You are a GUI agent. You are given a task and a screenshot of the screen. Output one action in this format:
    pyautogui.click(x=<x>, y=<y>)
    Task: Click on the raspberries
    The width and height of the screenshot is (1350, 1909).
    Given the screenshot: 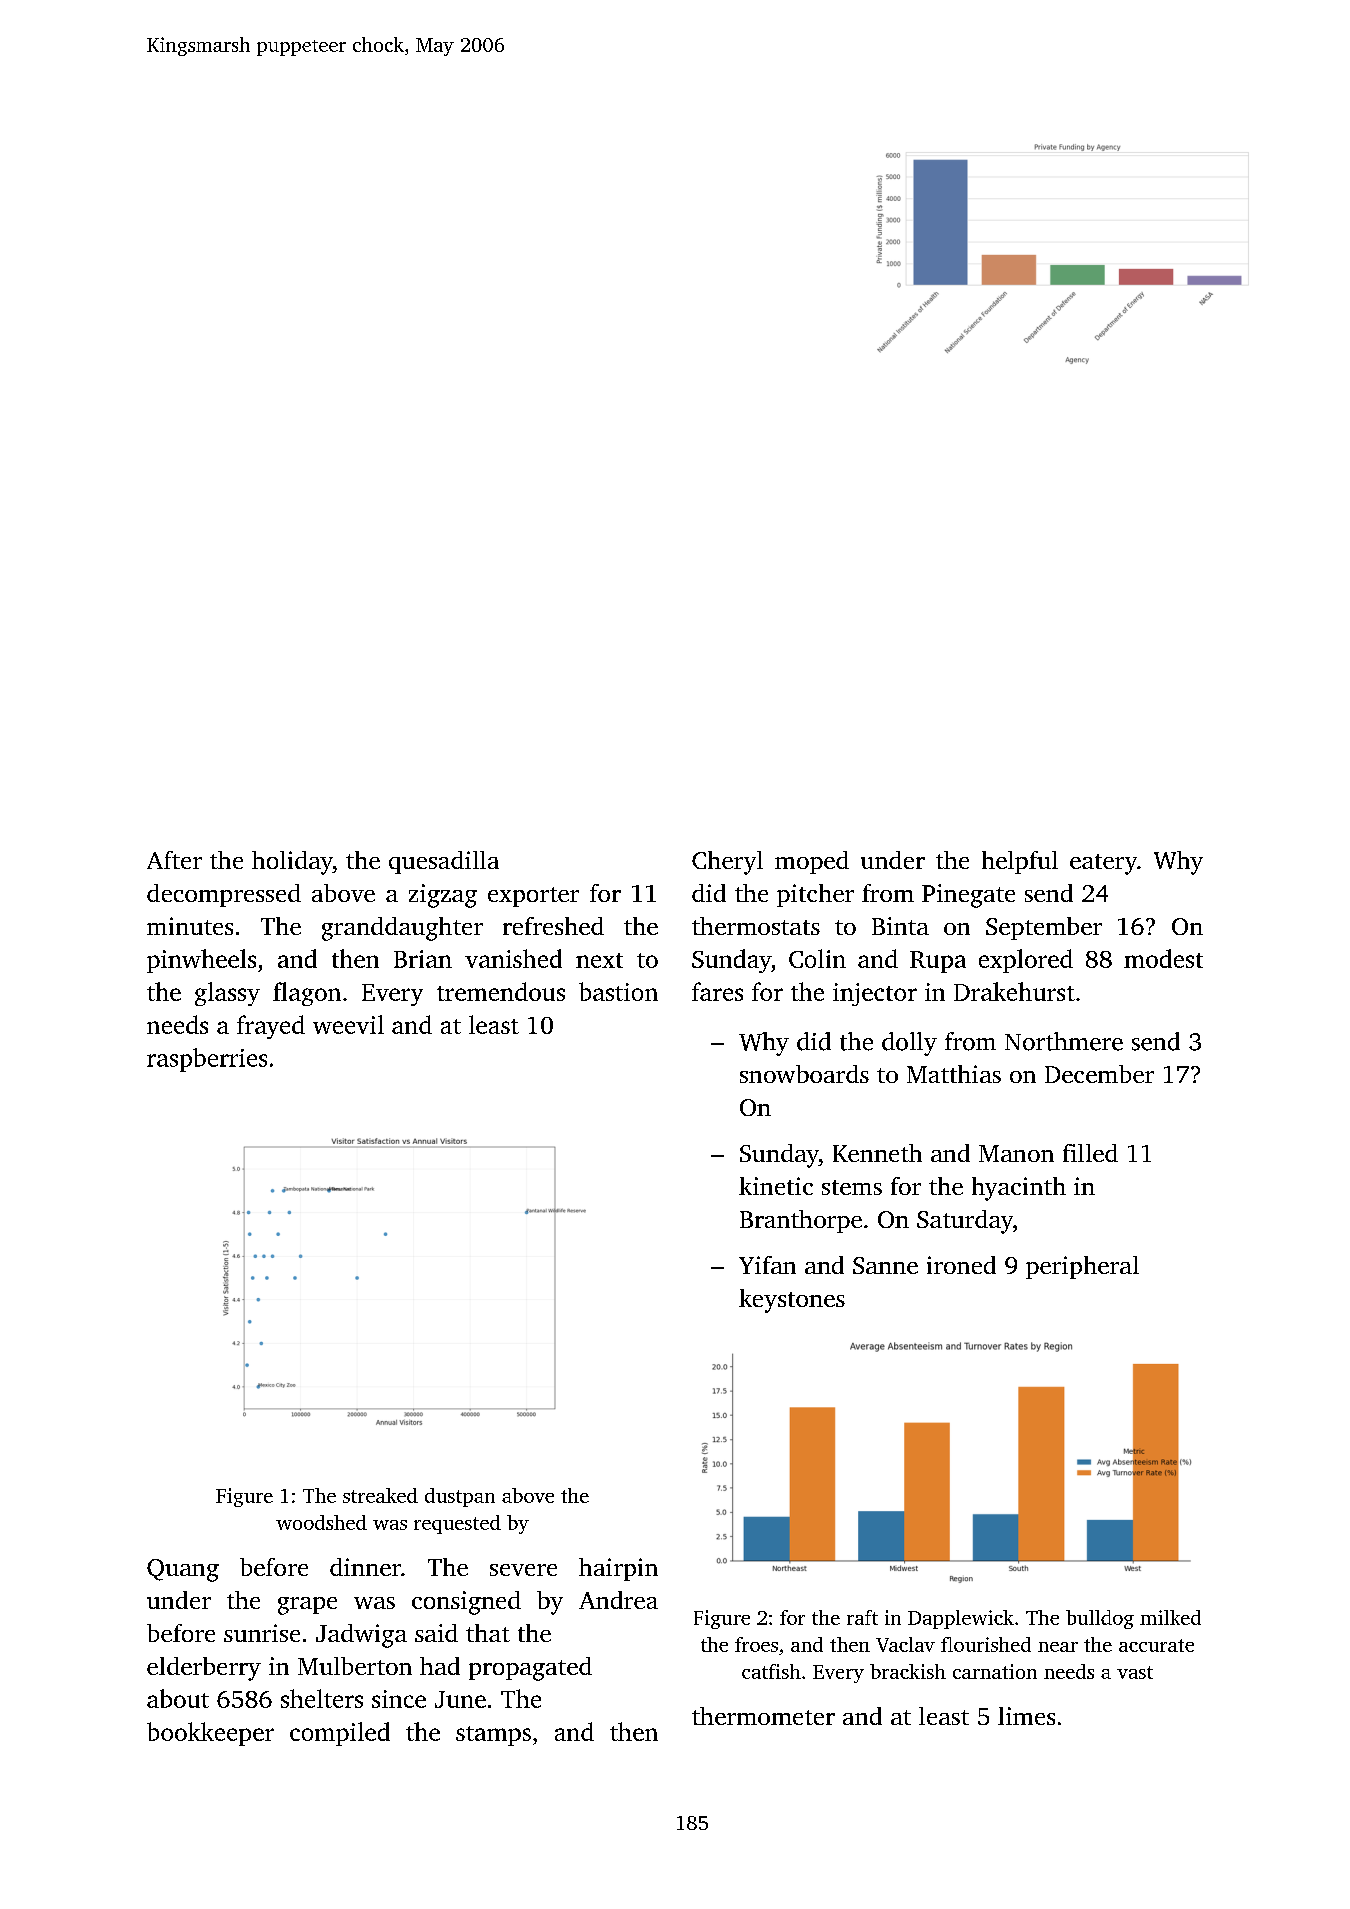 What is the action you would take?
    pyautogui.click(x=207, y=1060)
